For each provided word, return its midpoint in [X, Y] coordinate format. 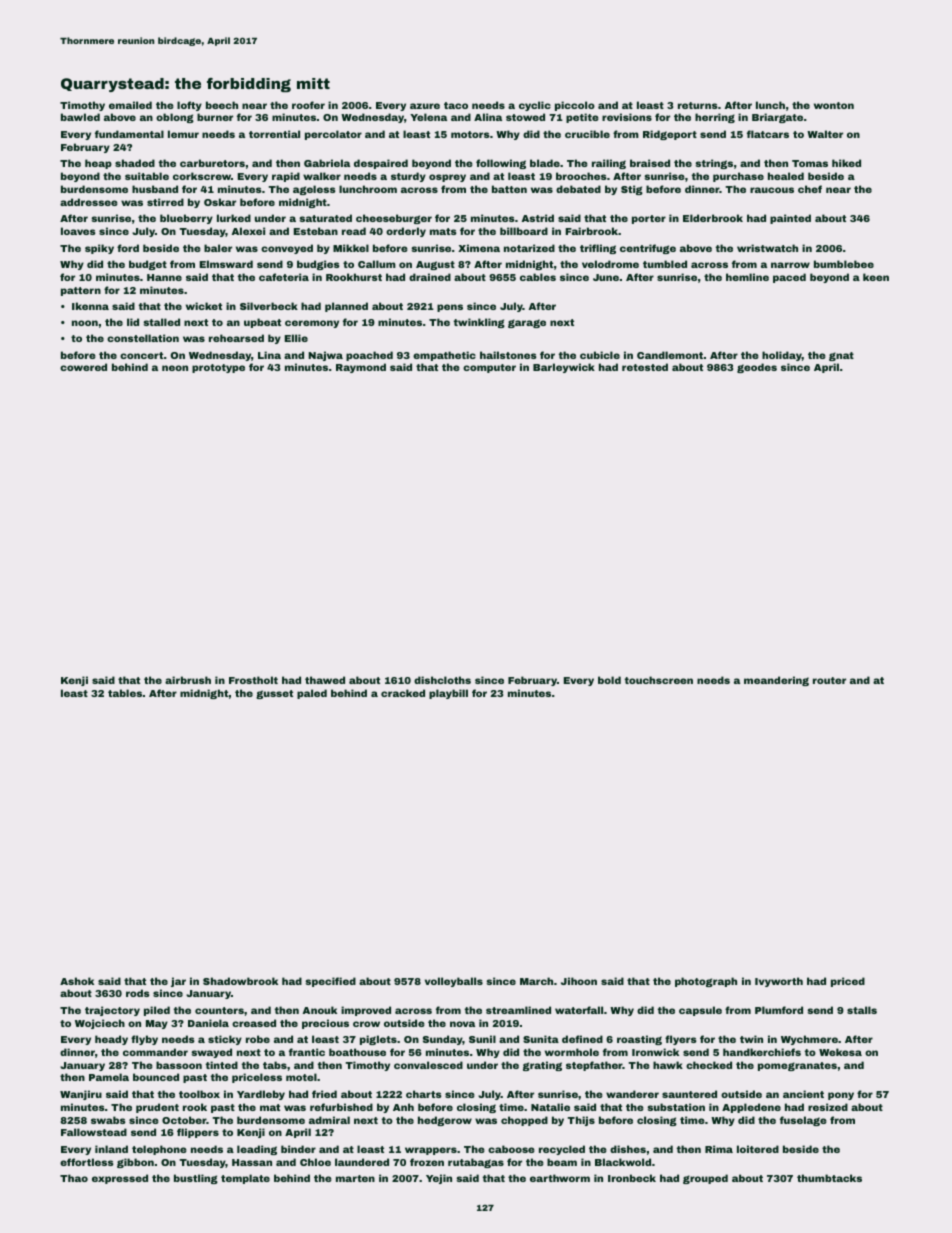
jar [178, 982]
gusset [274, 694]
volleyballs [454, 982]
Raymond [361, 368]
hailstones [508, 355]
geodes [757, 368]
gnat [841, 356]
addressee [89, 202]
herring [715, 118]
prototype [218, 368]
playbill [448, 694]
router [829, 680]
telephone [159, 1150]
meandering [776, 681]
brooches [581, 176]
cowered [83, 367]
